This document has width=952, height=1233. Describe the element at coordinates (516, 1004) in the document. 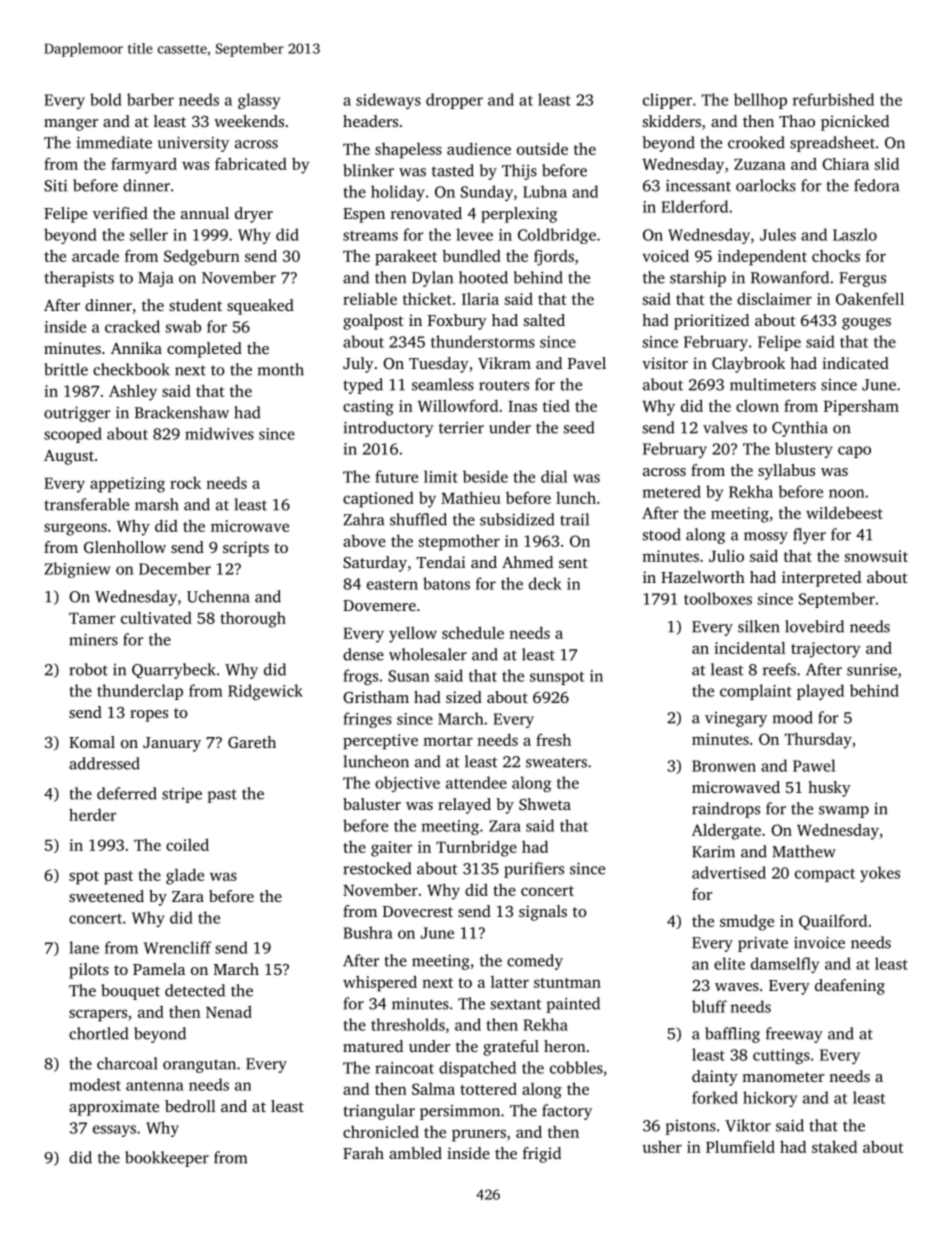

I see `sextant` at that location.
